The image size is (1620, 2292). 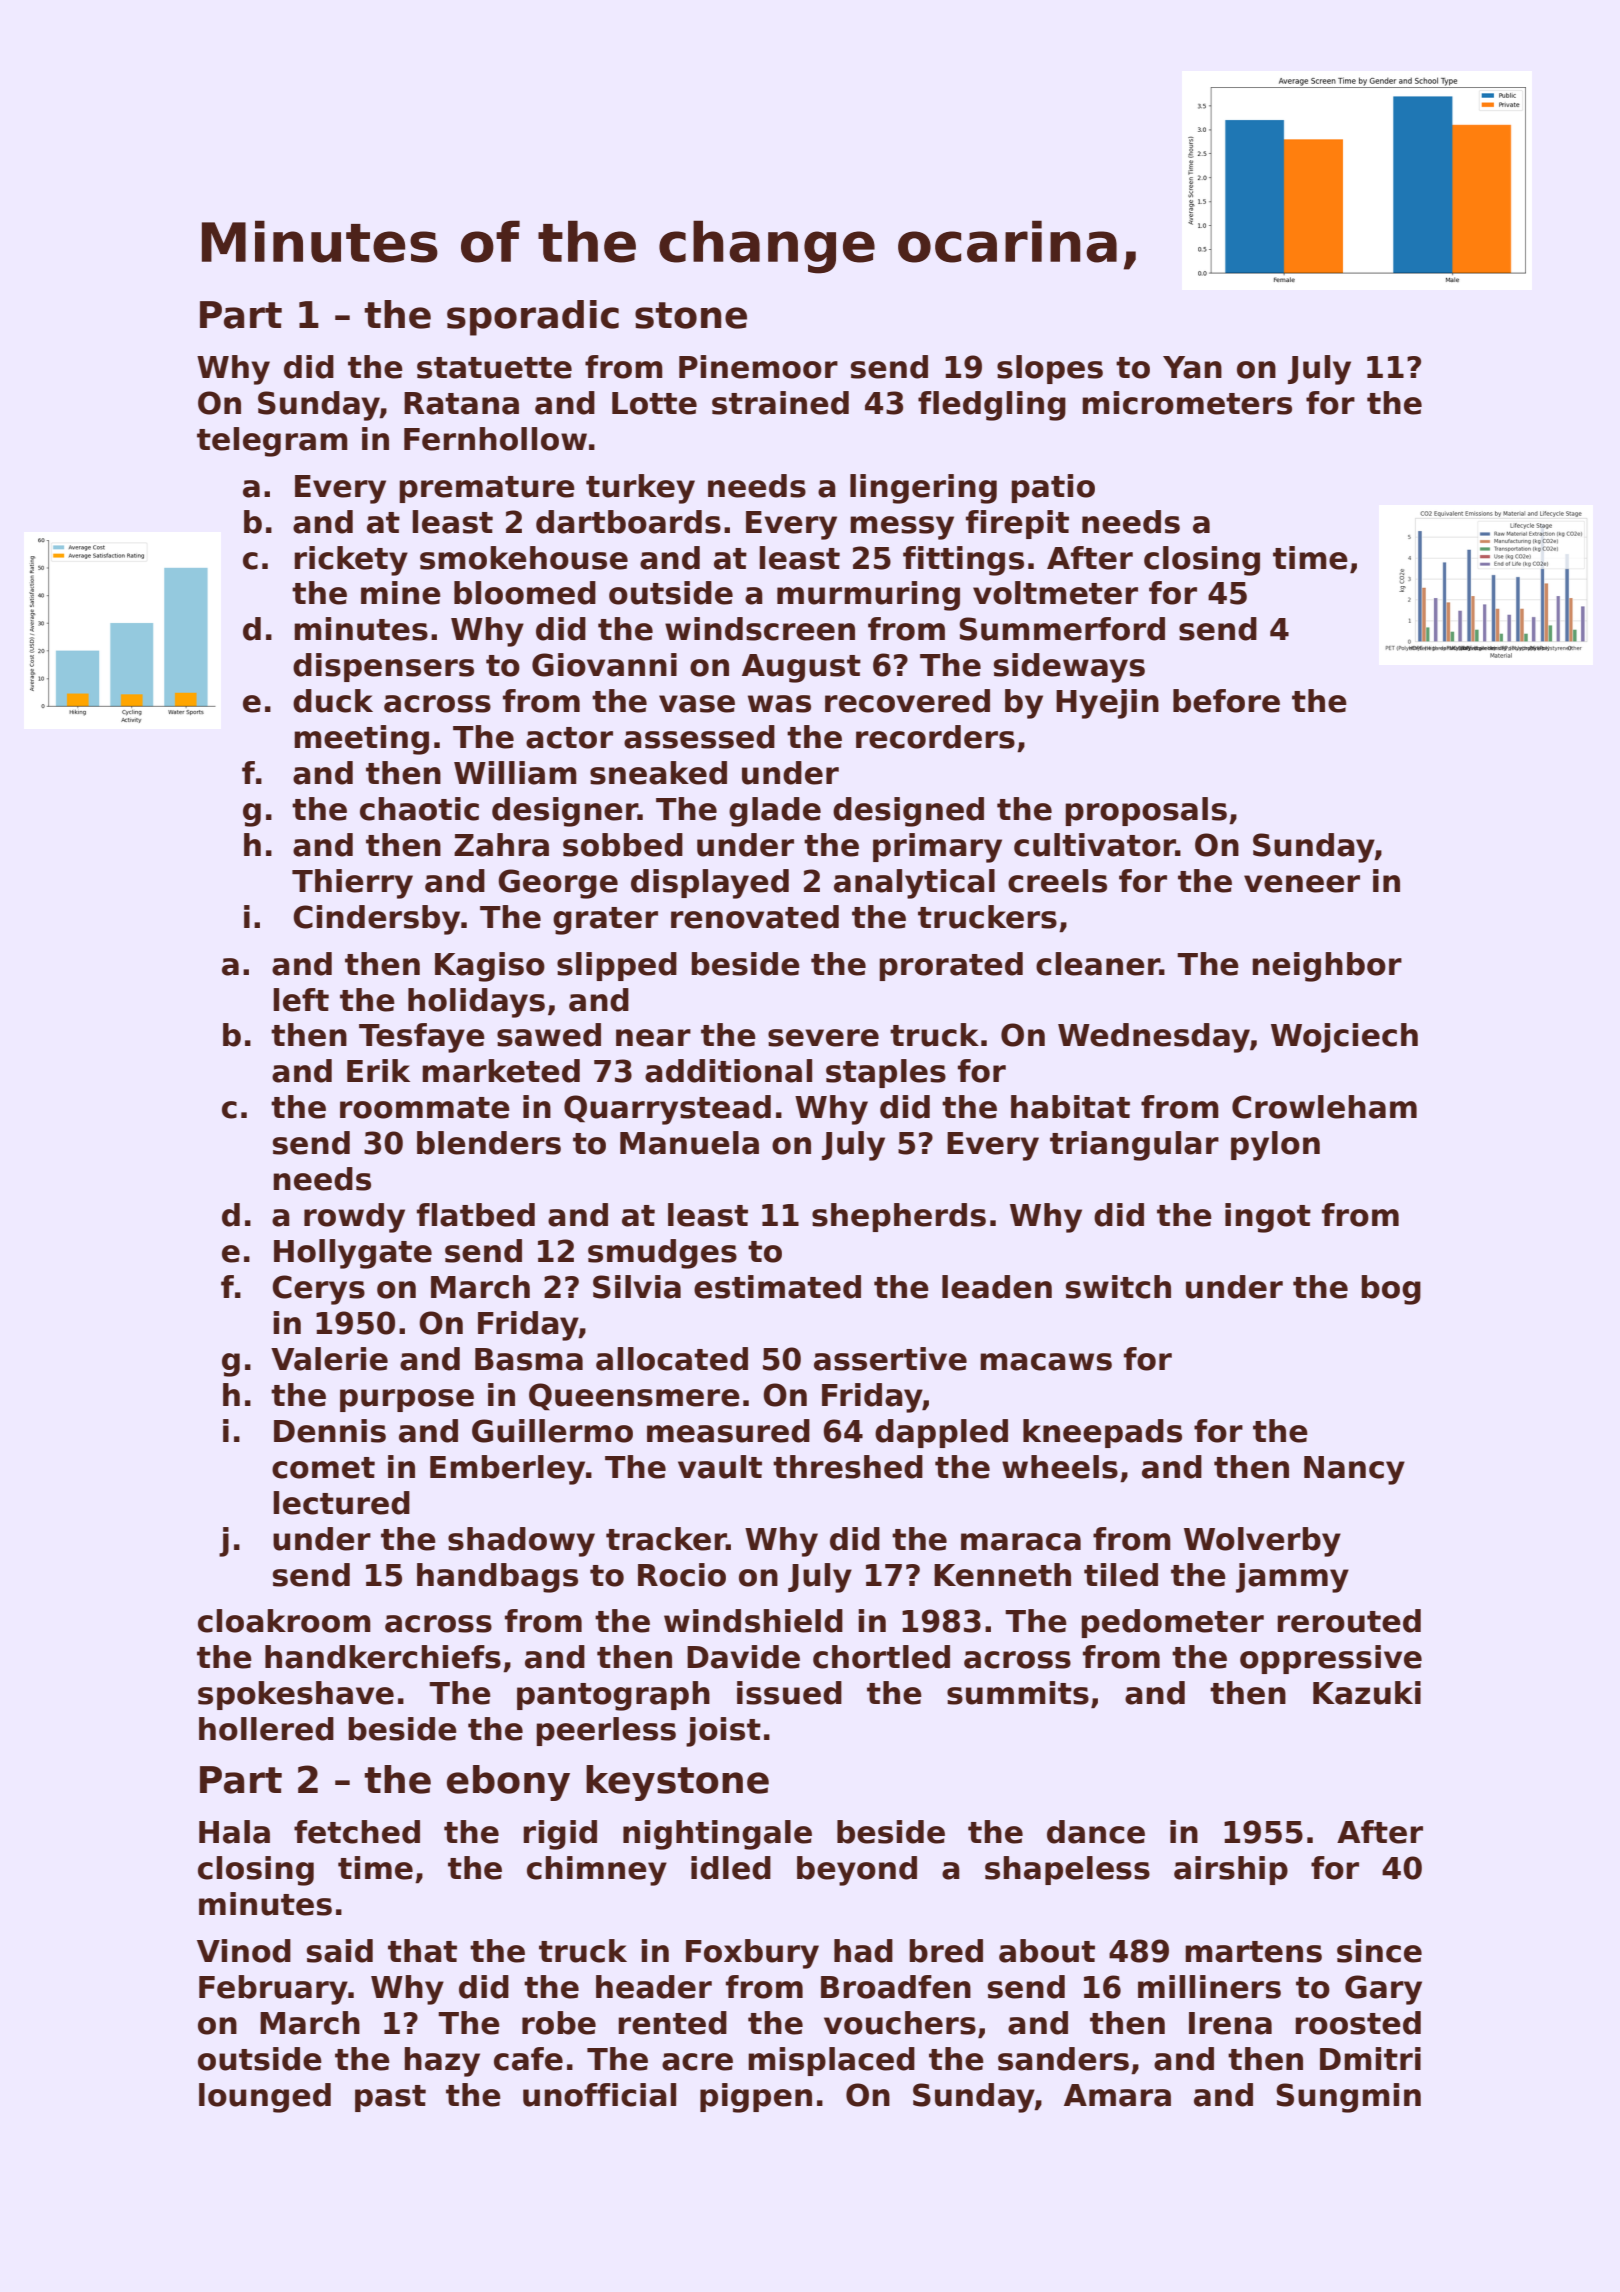 What do you see at coordinates (1187, 403) in the page?
I see `micrometers` at bounding box center [1187, 403].
